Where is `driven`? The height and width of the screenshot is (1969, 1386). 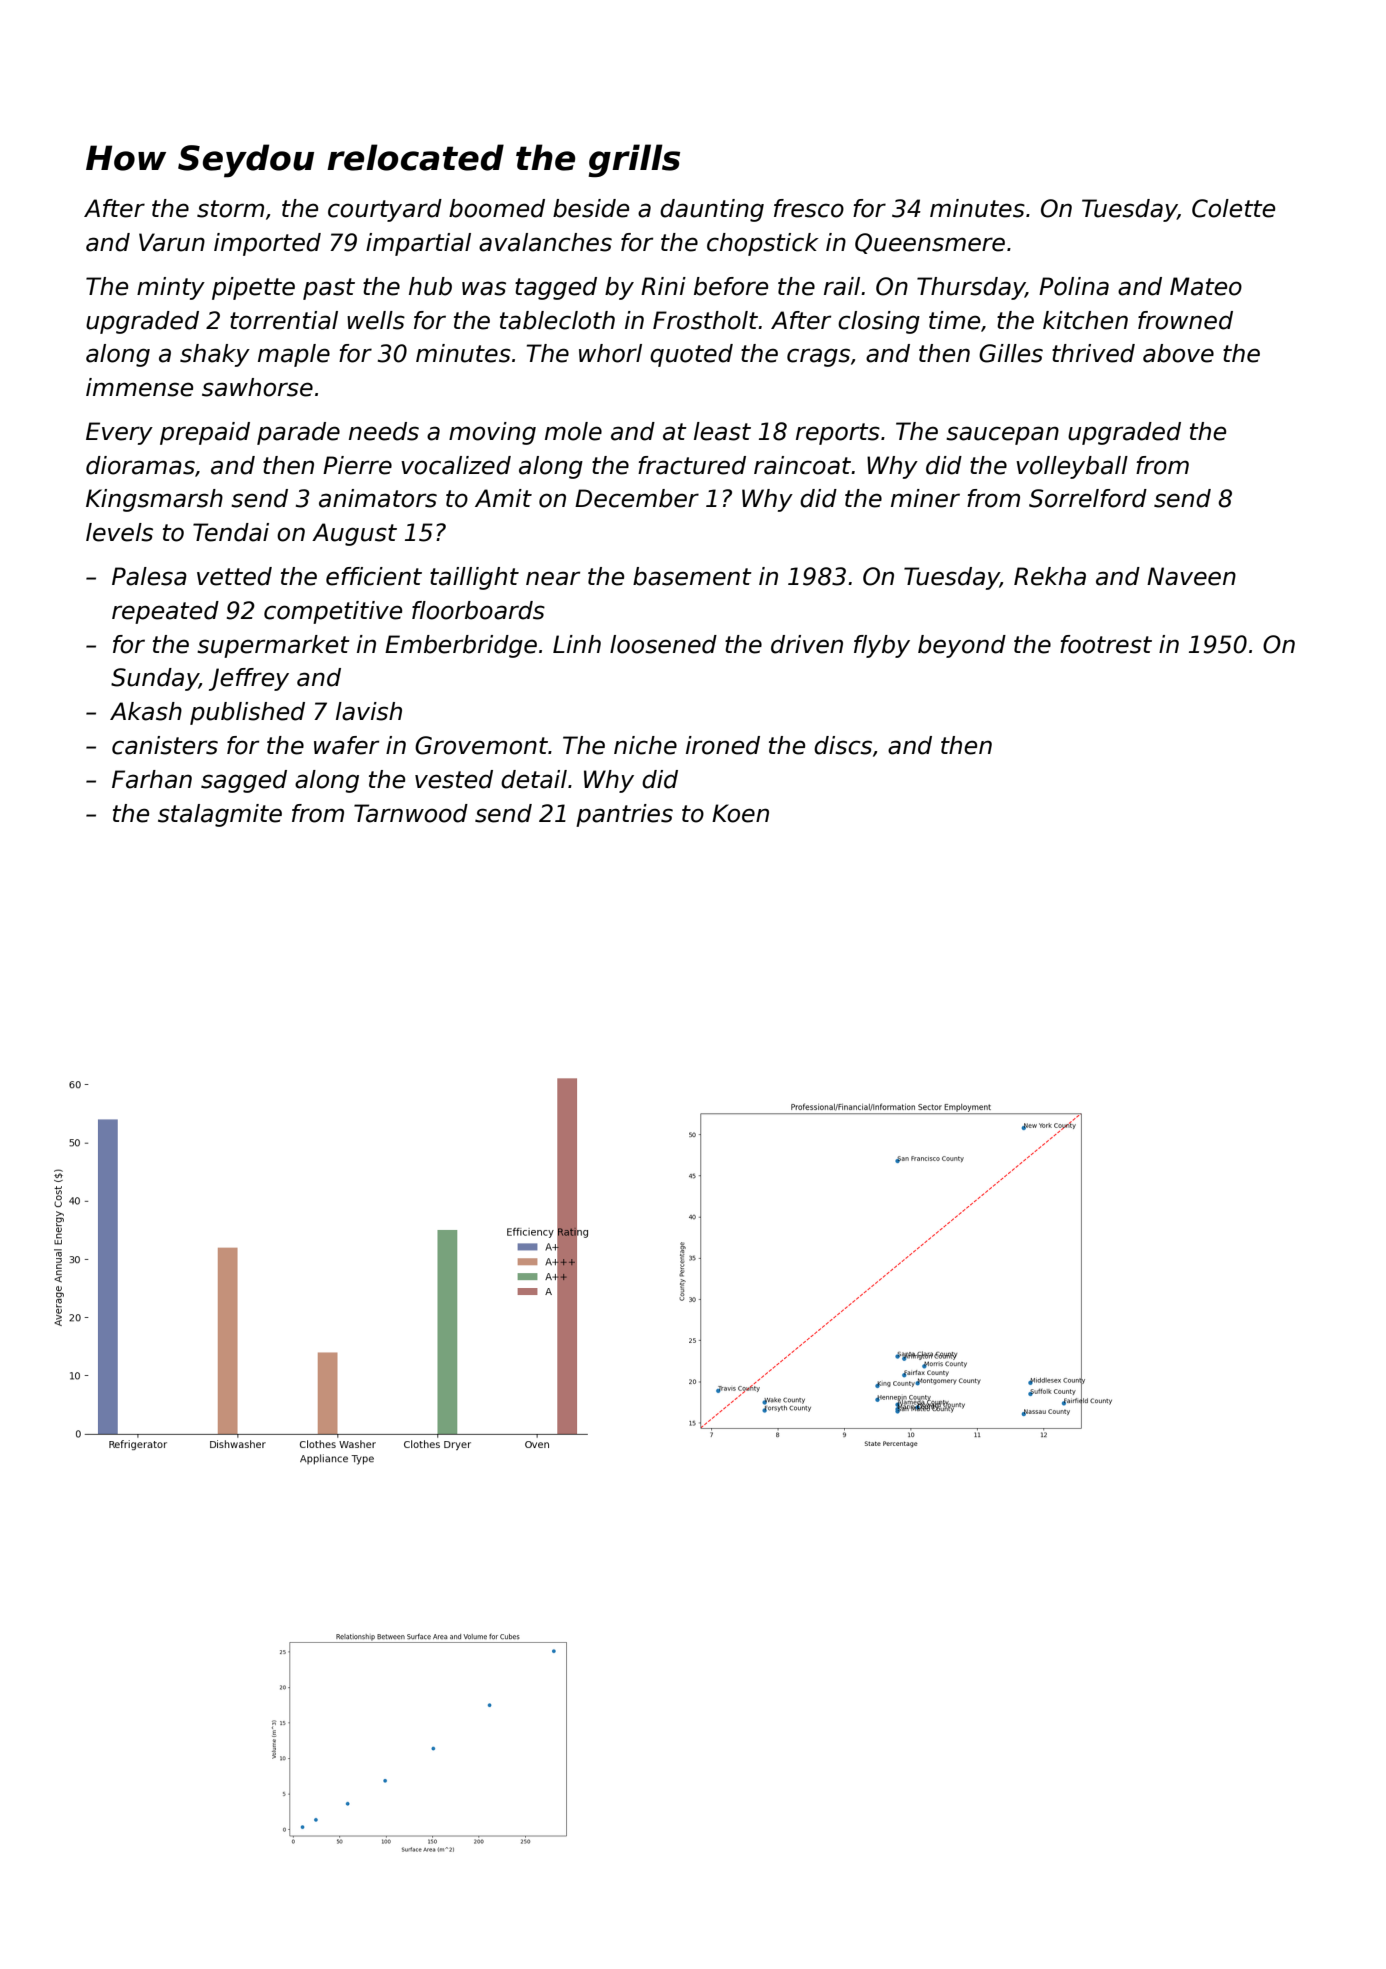
driven is located at coordinates (807, 644).
